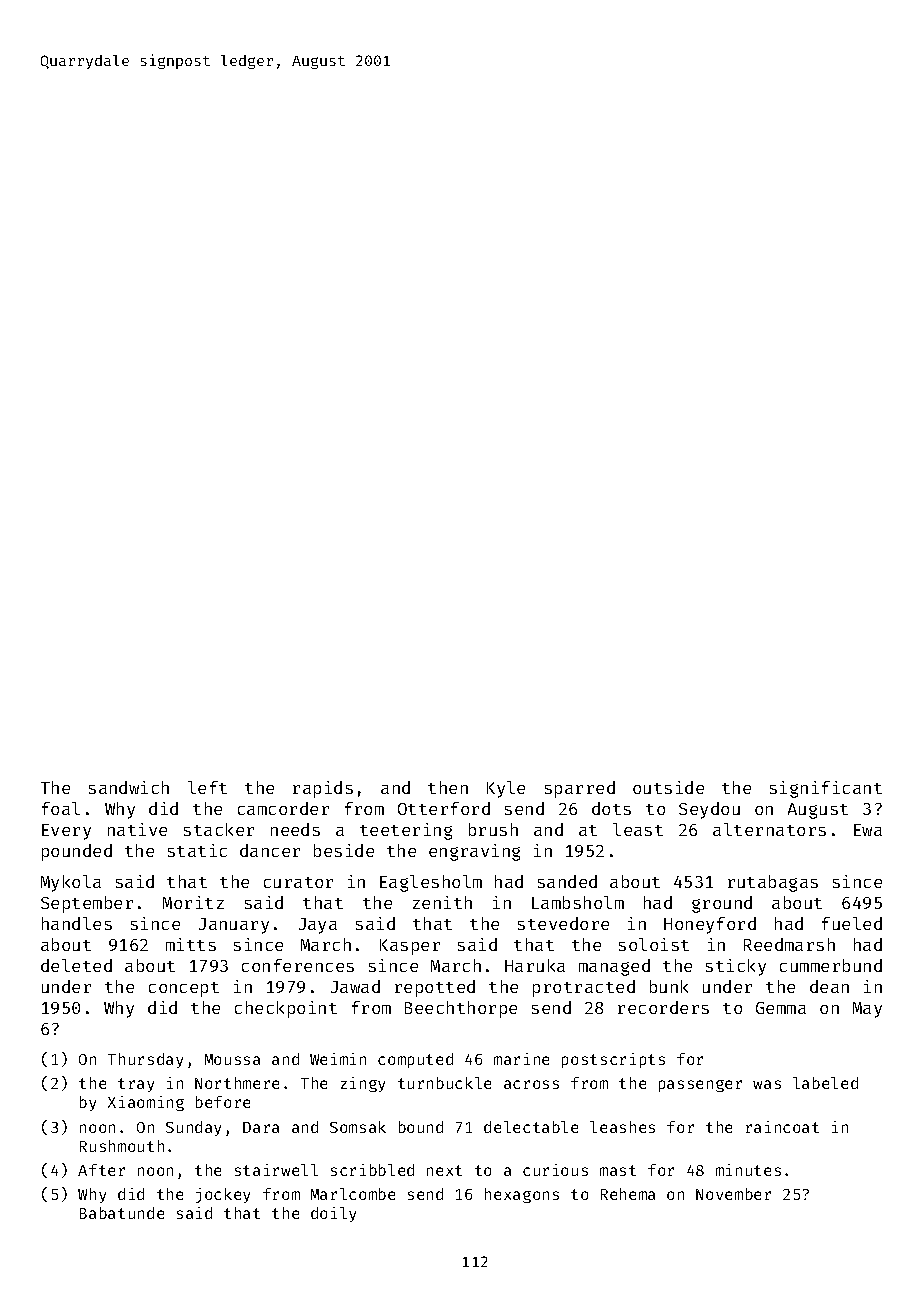  What do you see at coordinates (129, 787) in the document?
I see `sandwich` at bounding box center [129, 787].
